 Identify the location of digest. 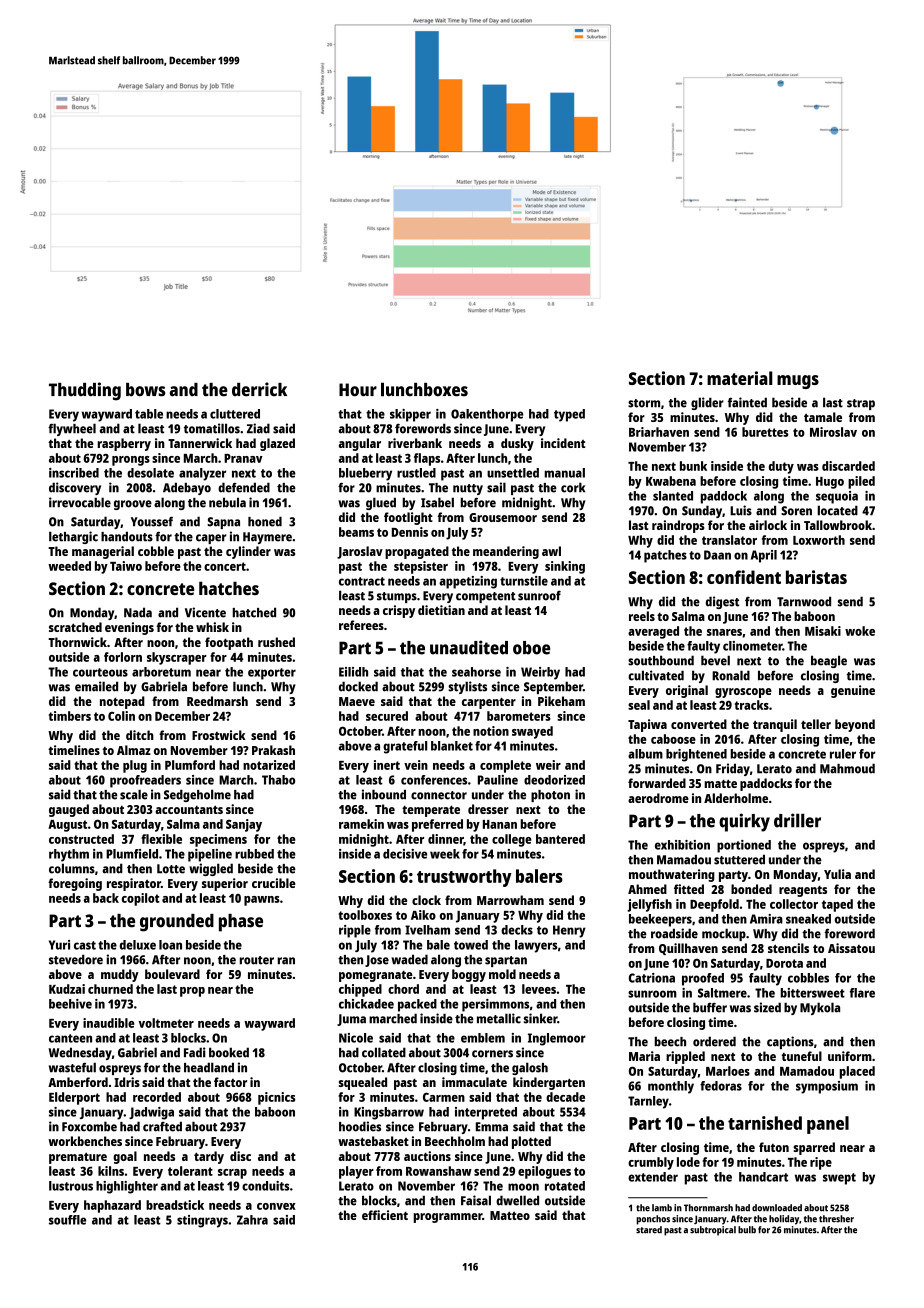
(722, 602).
